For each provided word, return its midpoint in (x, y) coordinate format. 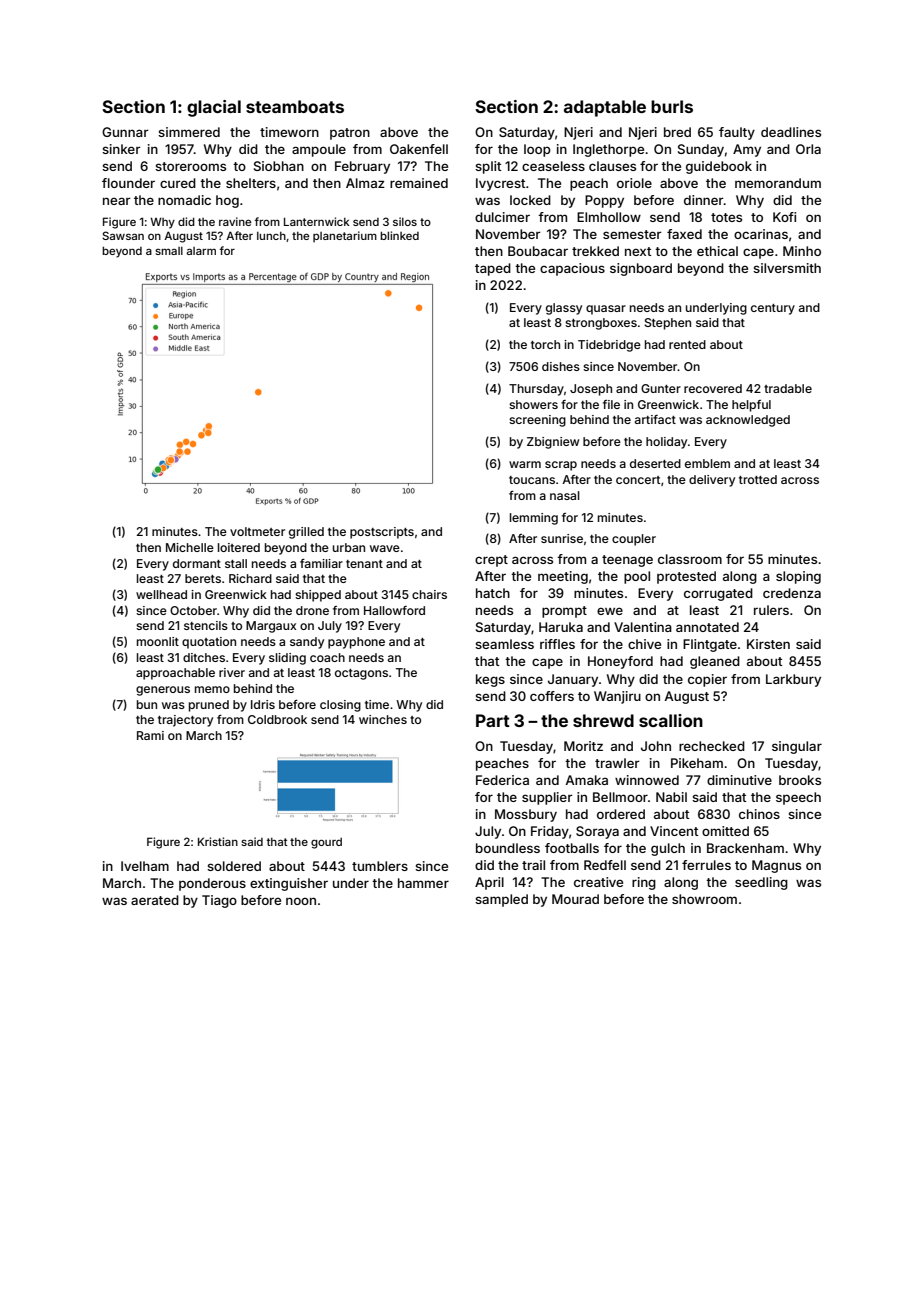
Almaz (365, 183)
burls (672, 106)
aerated (155, 900)
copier (707, 680)
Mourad (575, 899)
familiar (321, 563)
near (117, 201)
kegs (490, 680)
